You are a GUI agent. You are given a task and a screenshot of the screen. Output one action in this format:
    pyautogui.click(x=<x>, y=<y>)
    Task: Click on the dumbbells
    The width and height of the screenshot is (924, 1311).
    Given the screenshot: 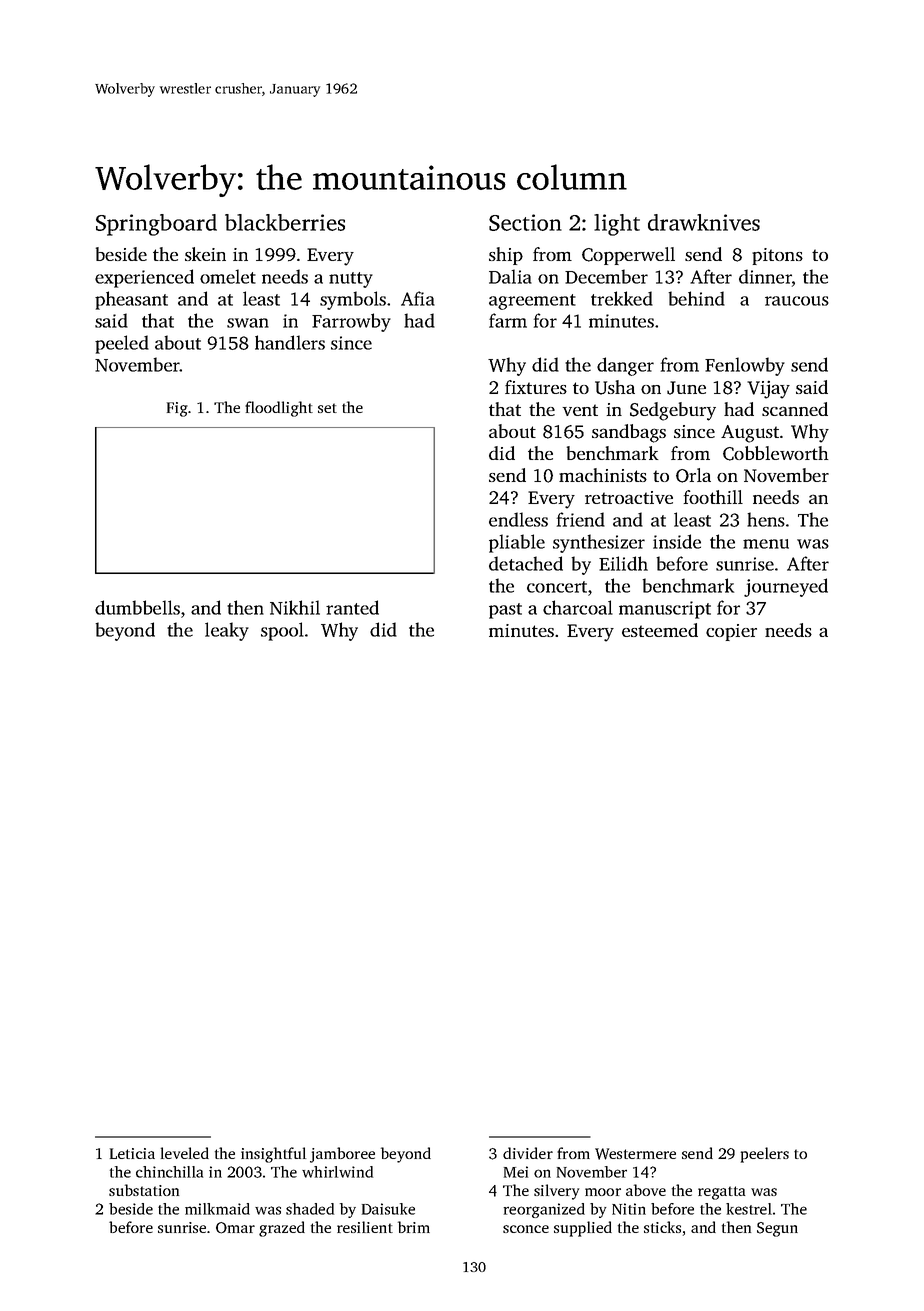 What is the action you would take?
    pyautogui.click(x=137, y=607)
